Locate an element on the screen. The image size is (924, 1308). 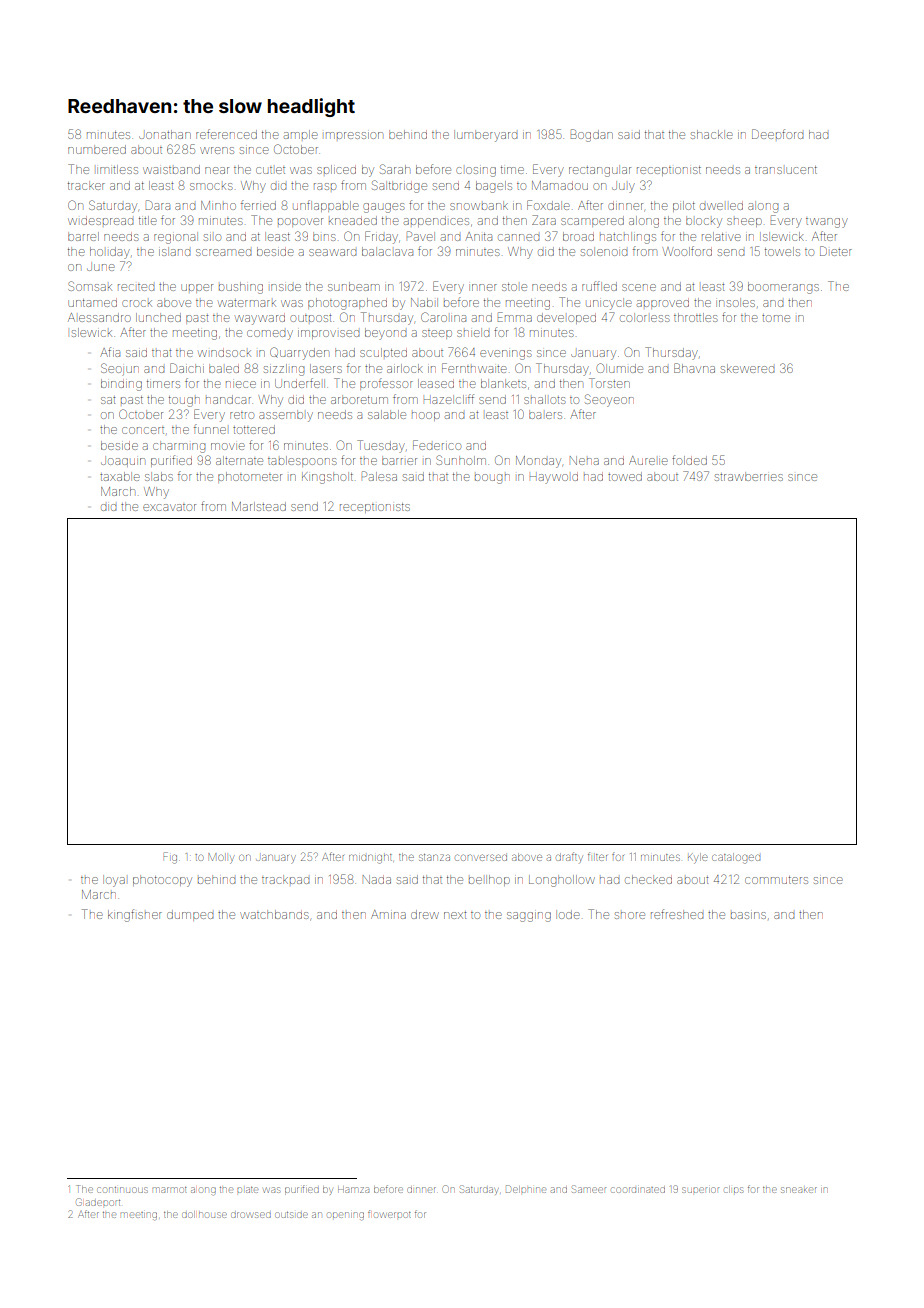
balaclava is located at coordinates (387, 251).
